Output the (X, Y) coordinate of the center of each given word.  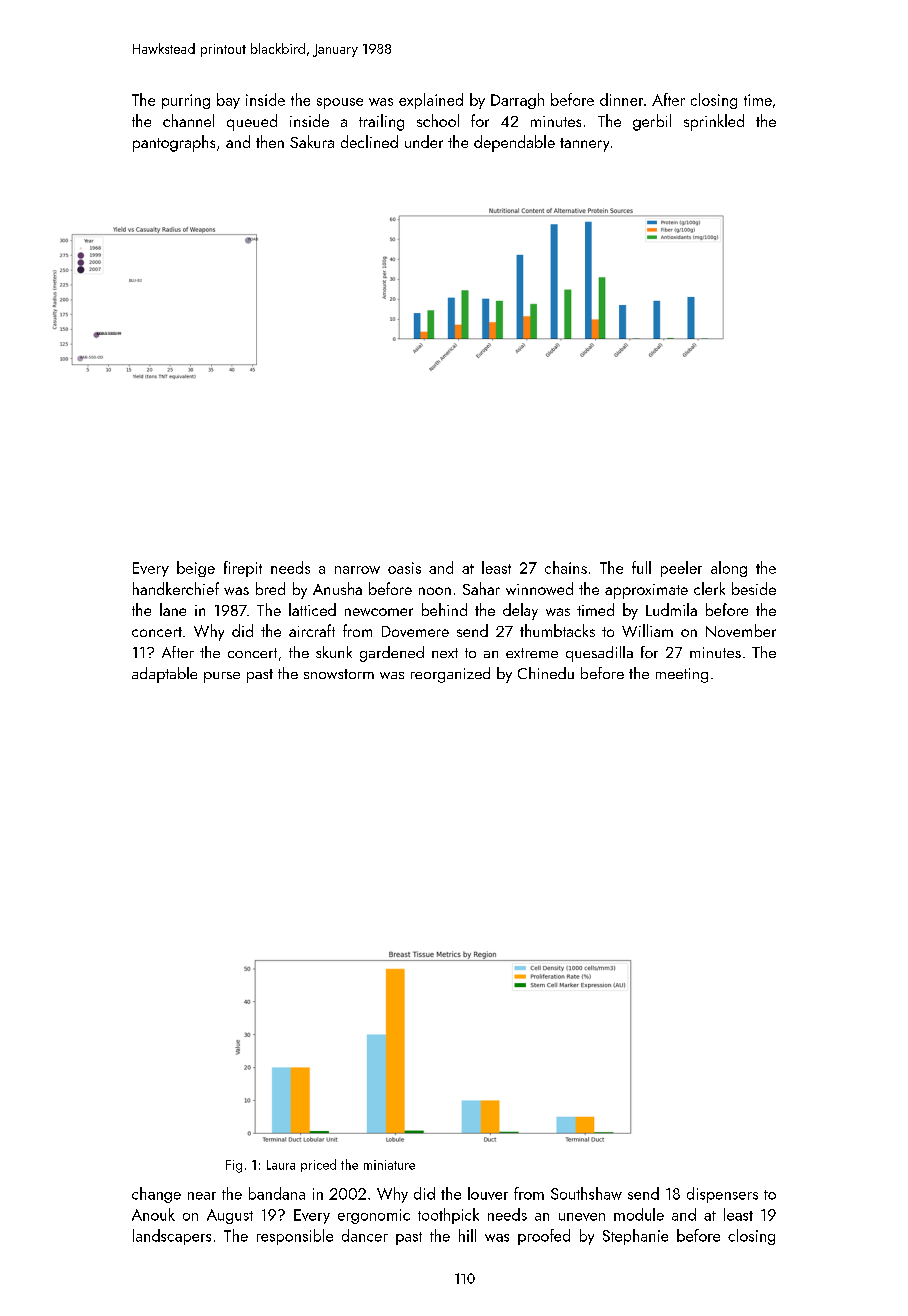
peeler (681, 569)
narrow (357, 570)
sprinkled (714, 122)
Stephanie (635, 1237)
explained (431, 101)
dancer (365, 1235)
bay (228, 101)
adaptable (164, 675)
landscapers (172, 1237)
